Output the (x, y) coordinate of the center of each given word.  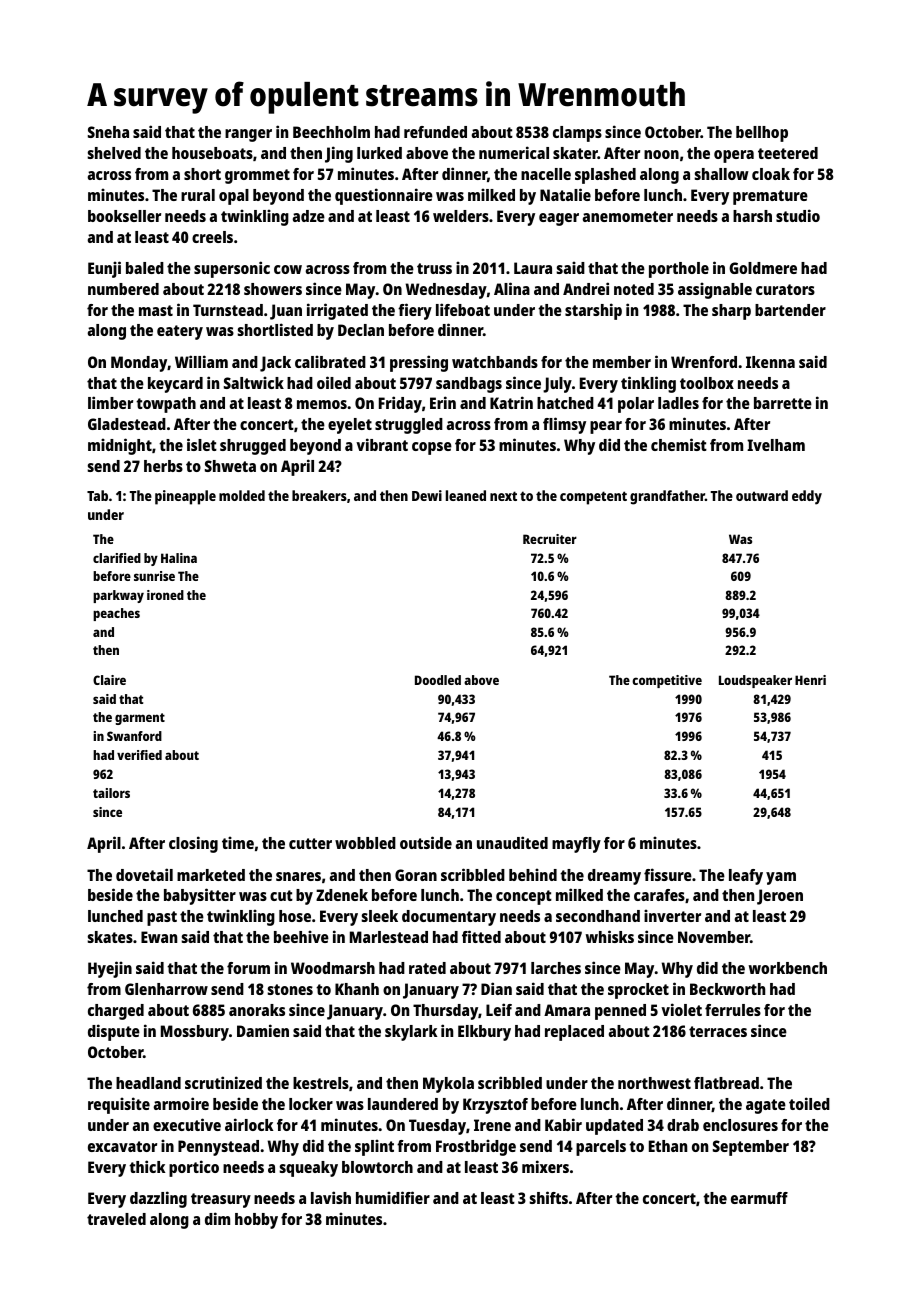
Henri (810, 680)
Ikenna (770, 362)
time (238, 842)
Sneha (108, 132)
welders (461, 216)
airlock (249, 1124)
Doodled (438, 680)
